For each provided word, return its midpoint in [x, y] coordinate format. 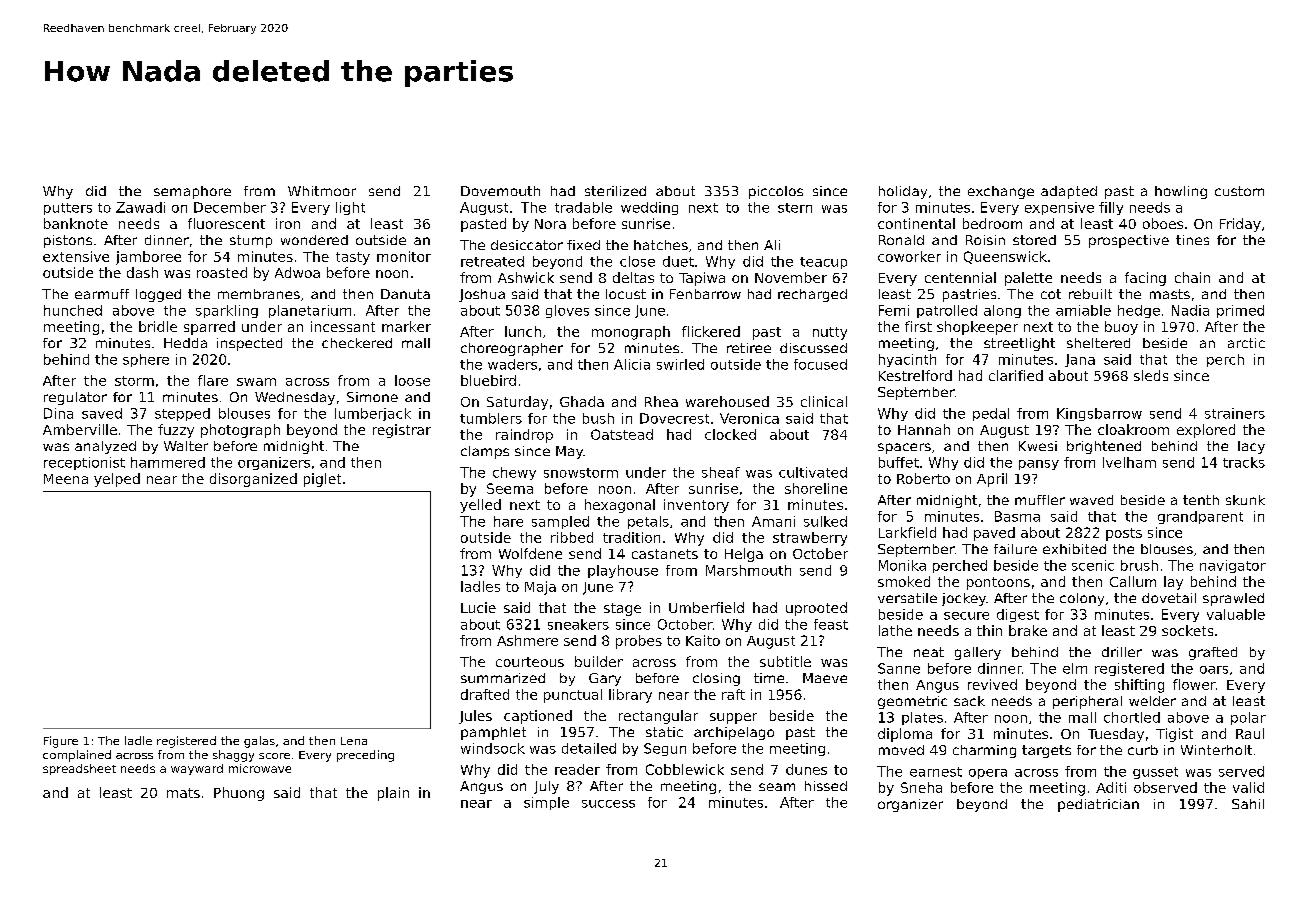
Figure [61, 742]
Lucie [478, 607]
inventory [696, 506]
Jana [1080, 360]
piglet [322, 480]
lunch [523, 331]
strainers [1235, 413]
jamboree [148, 258]
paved [994, 534]
